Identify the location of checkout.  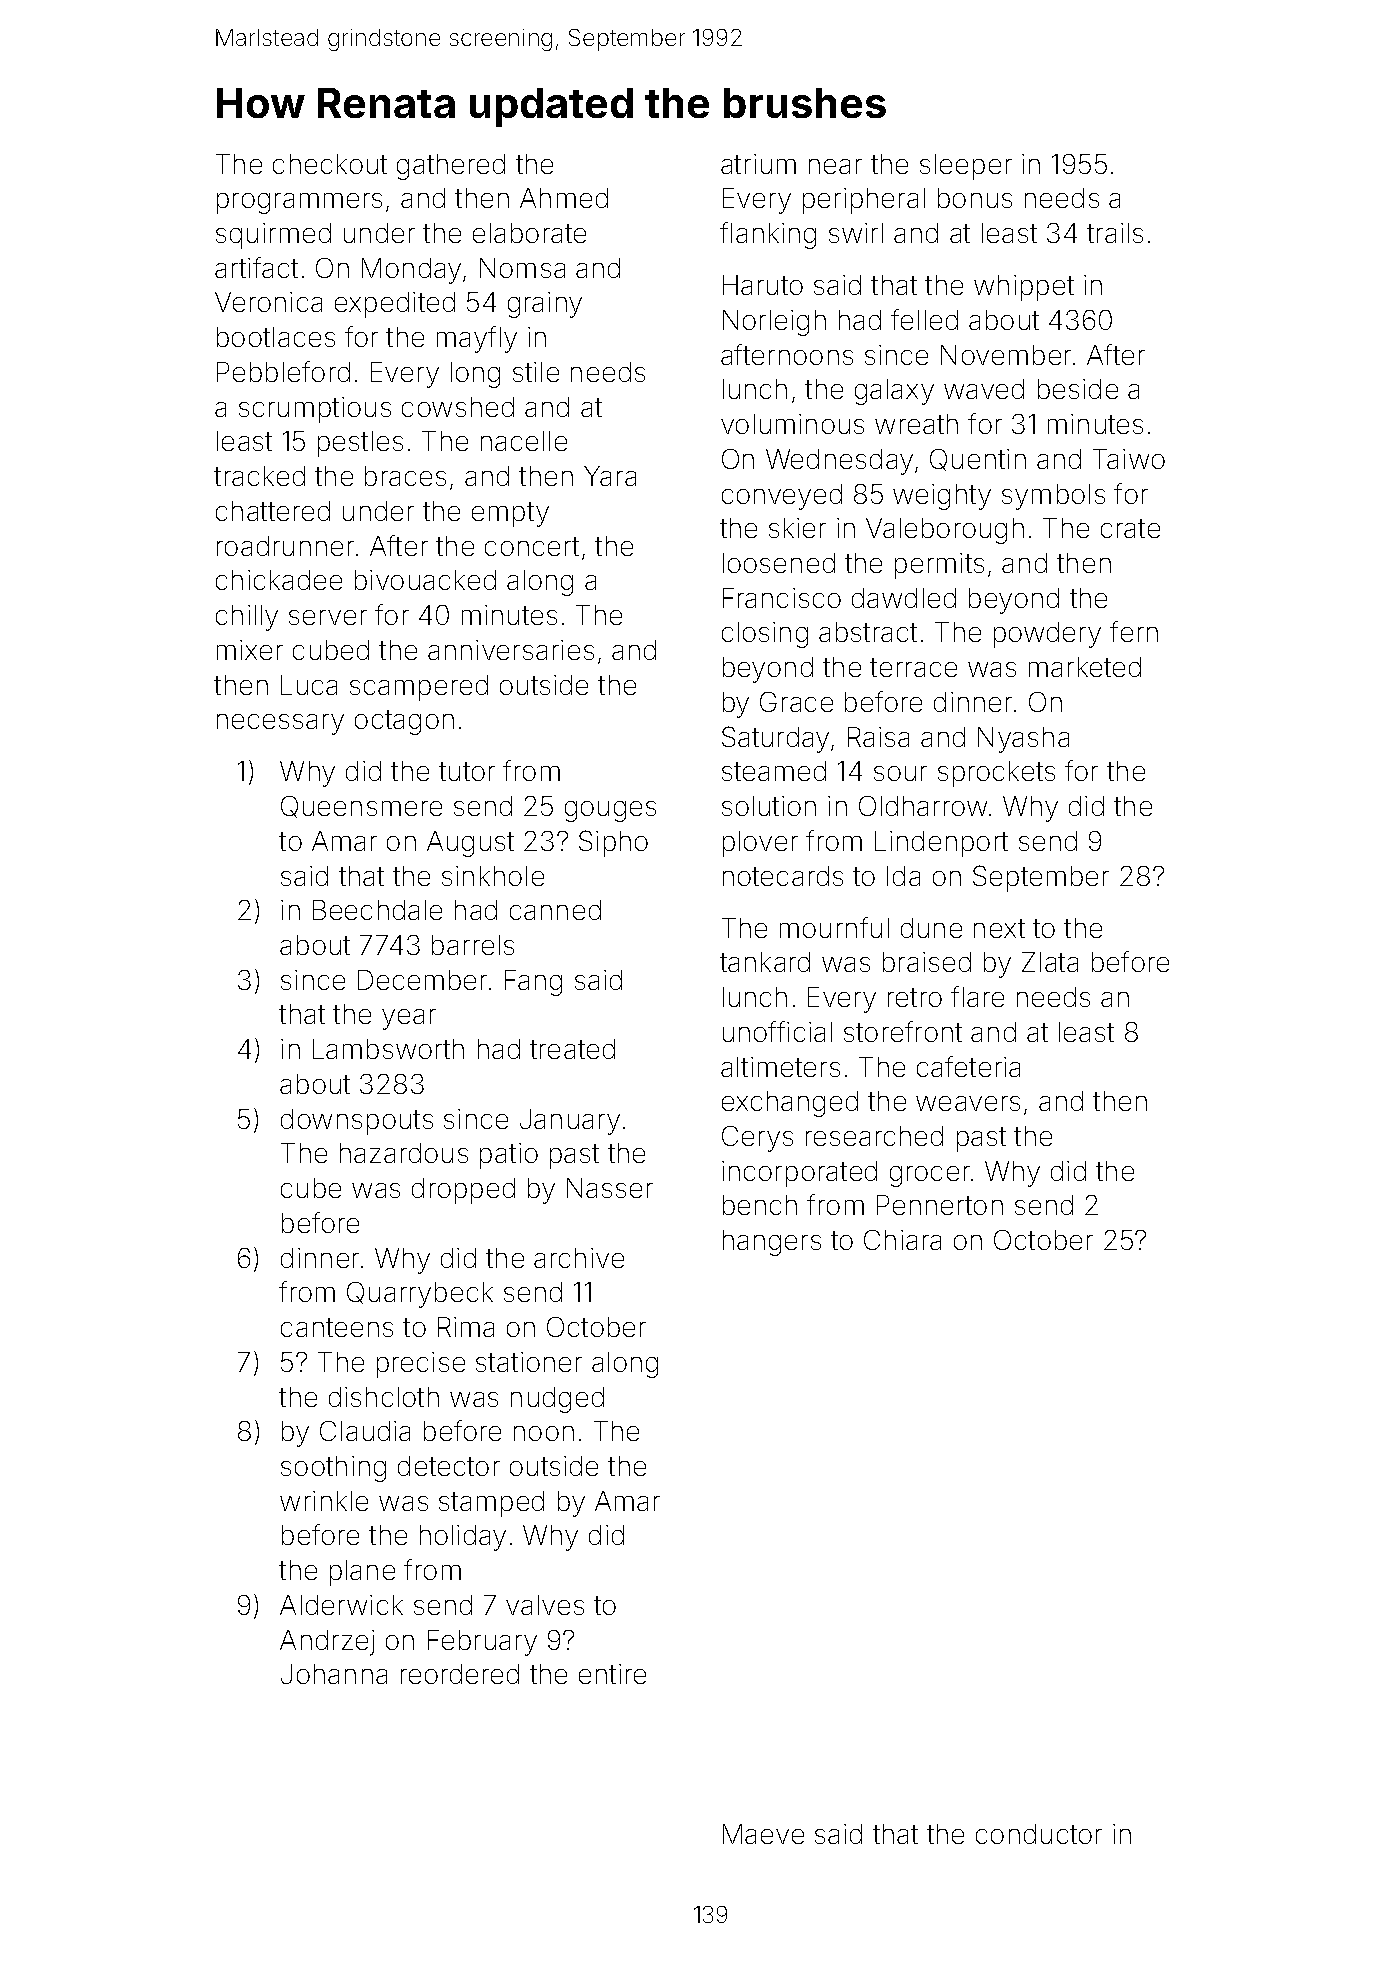
(330, 164).
